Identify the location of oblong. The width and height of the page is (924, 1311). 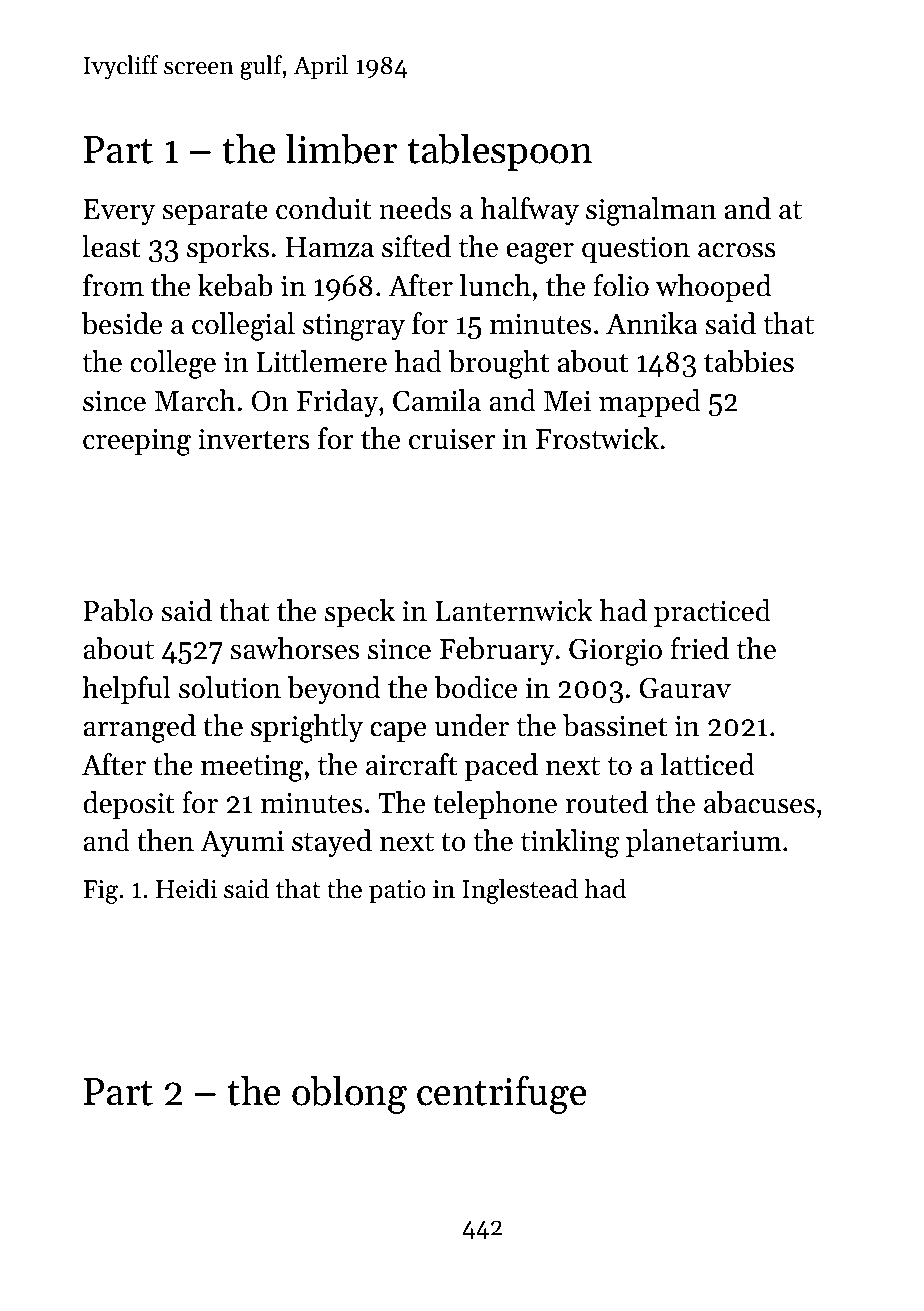
(349, 1095).
